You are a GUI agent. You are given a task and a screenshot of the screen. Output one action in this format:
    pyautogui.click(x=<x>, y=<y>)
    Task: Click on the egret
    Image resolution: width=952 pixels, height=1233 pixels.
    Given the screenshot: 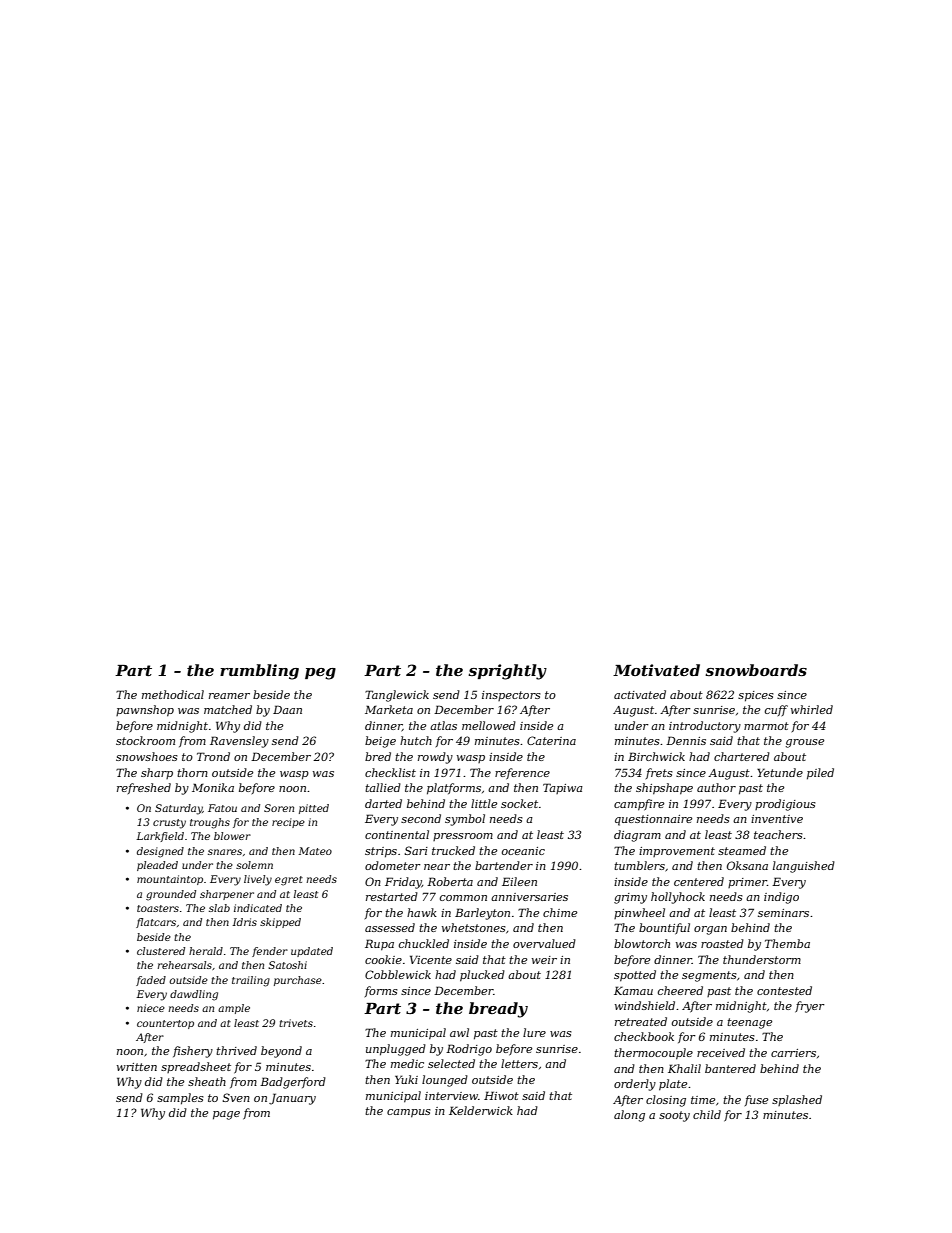 What is the action you would take?
    pyautogui.click(x=289, y=881)
